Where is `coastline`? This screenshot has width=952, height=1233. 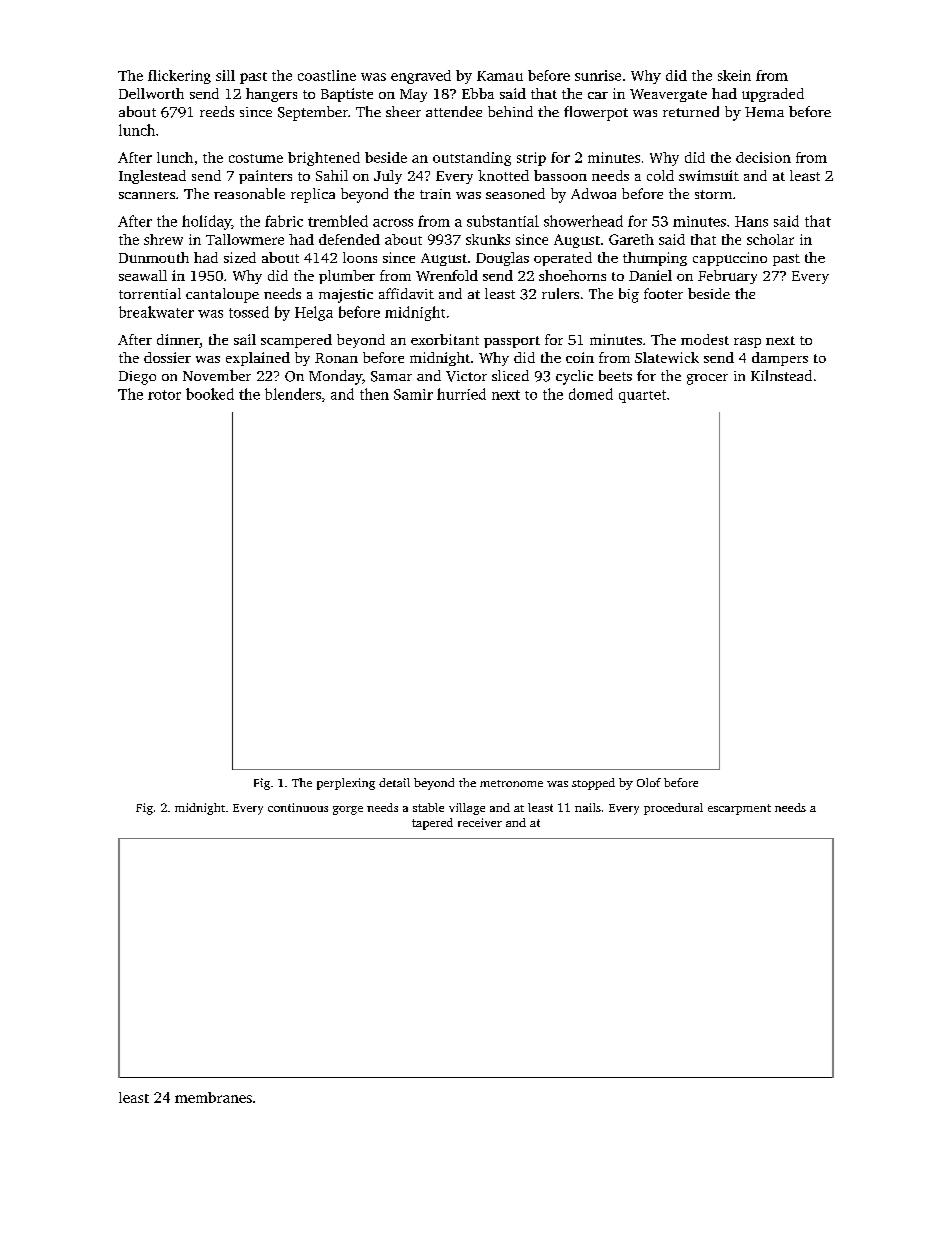 coastline is located at coordinates (327, 75).
